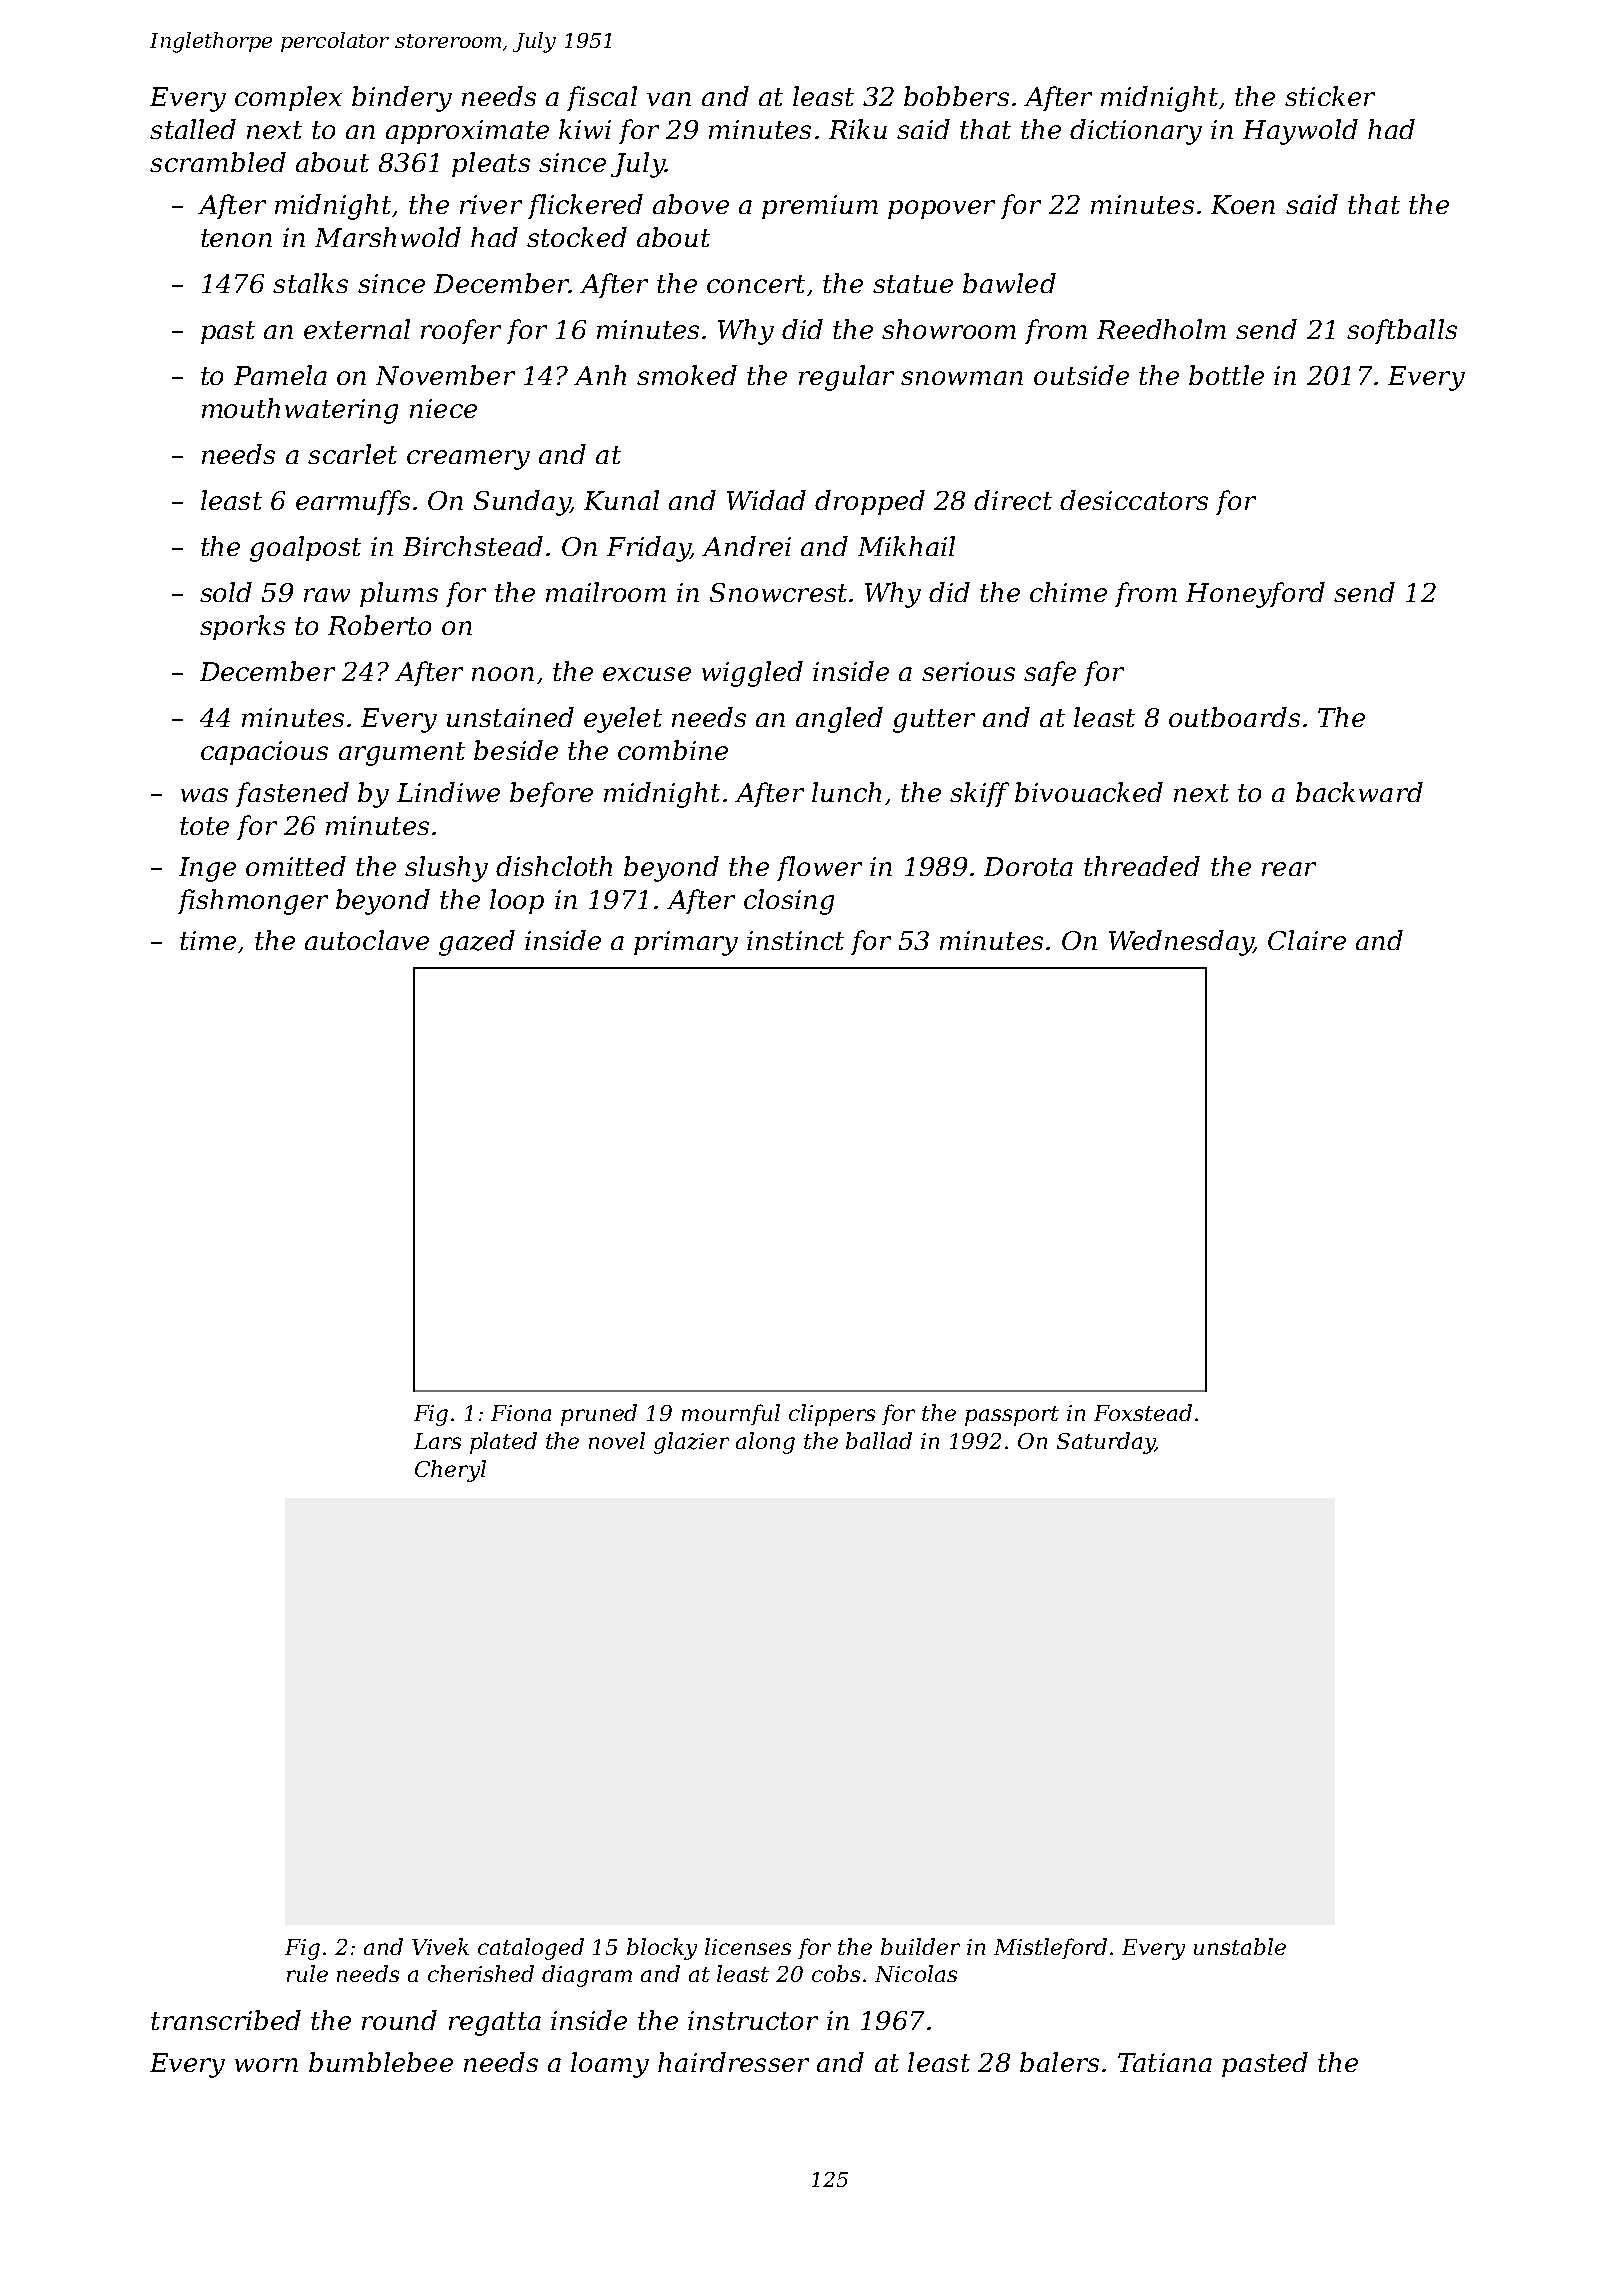  I want to click on Vivek, so click(440, 1946).
